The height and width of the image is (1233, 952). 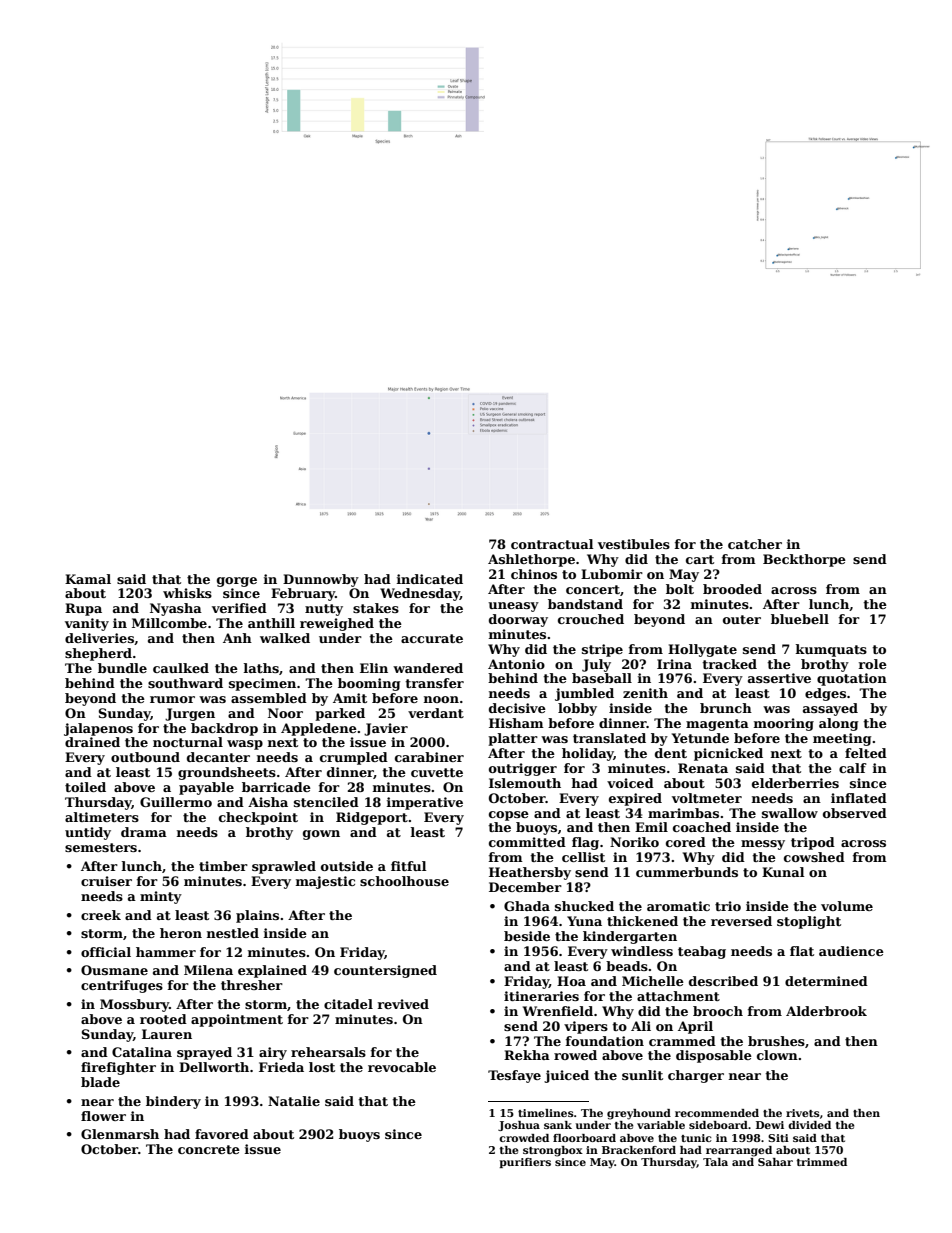 I want to click on southward, so click(x=185, y=683).
